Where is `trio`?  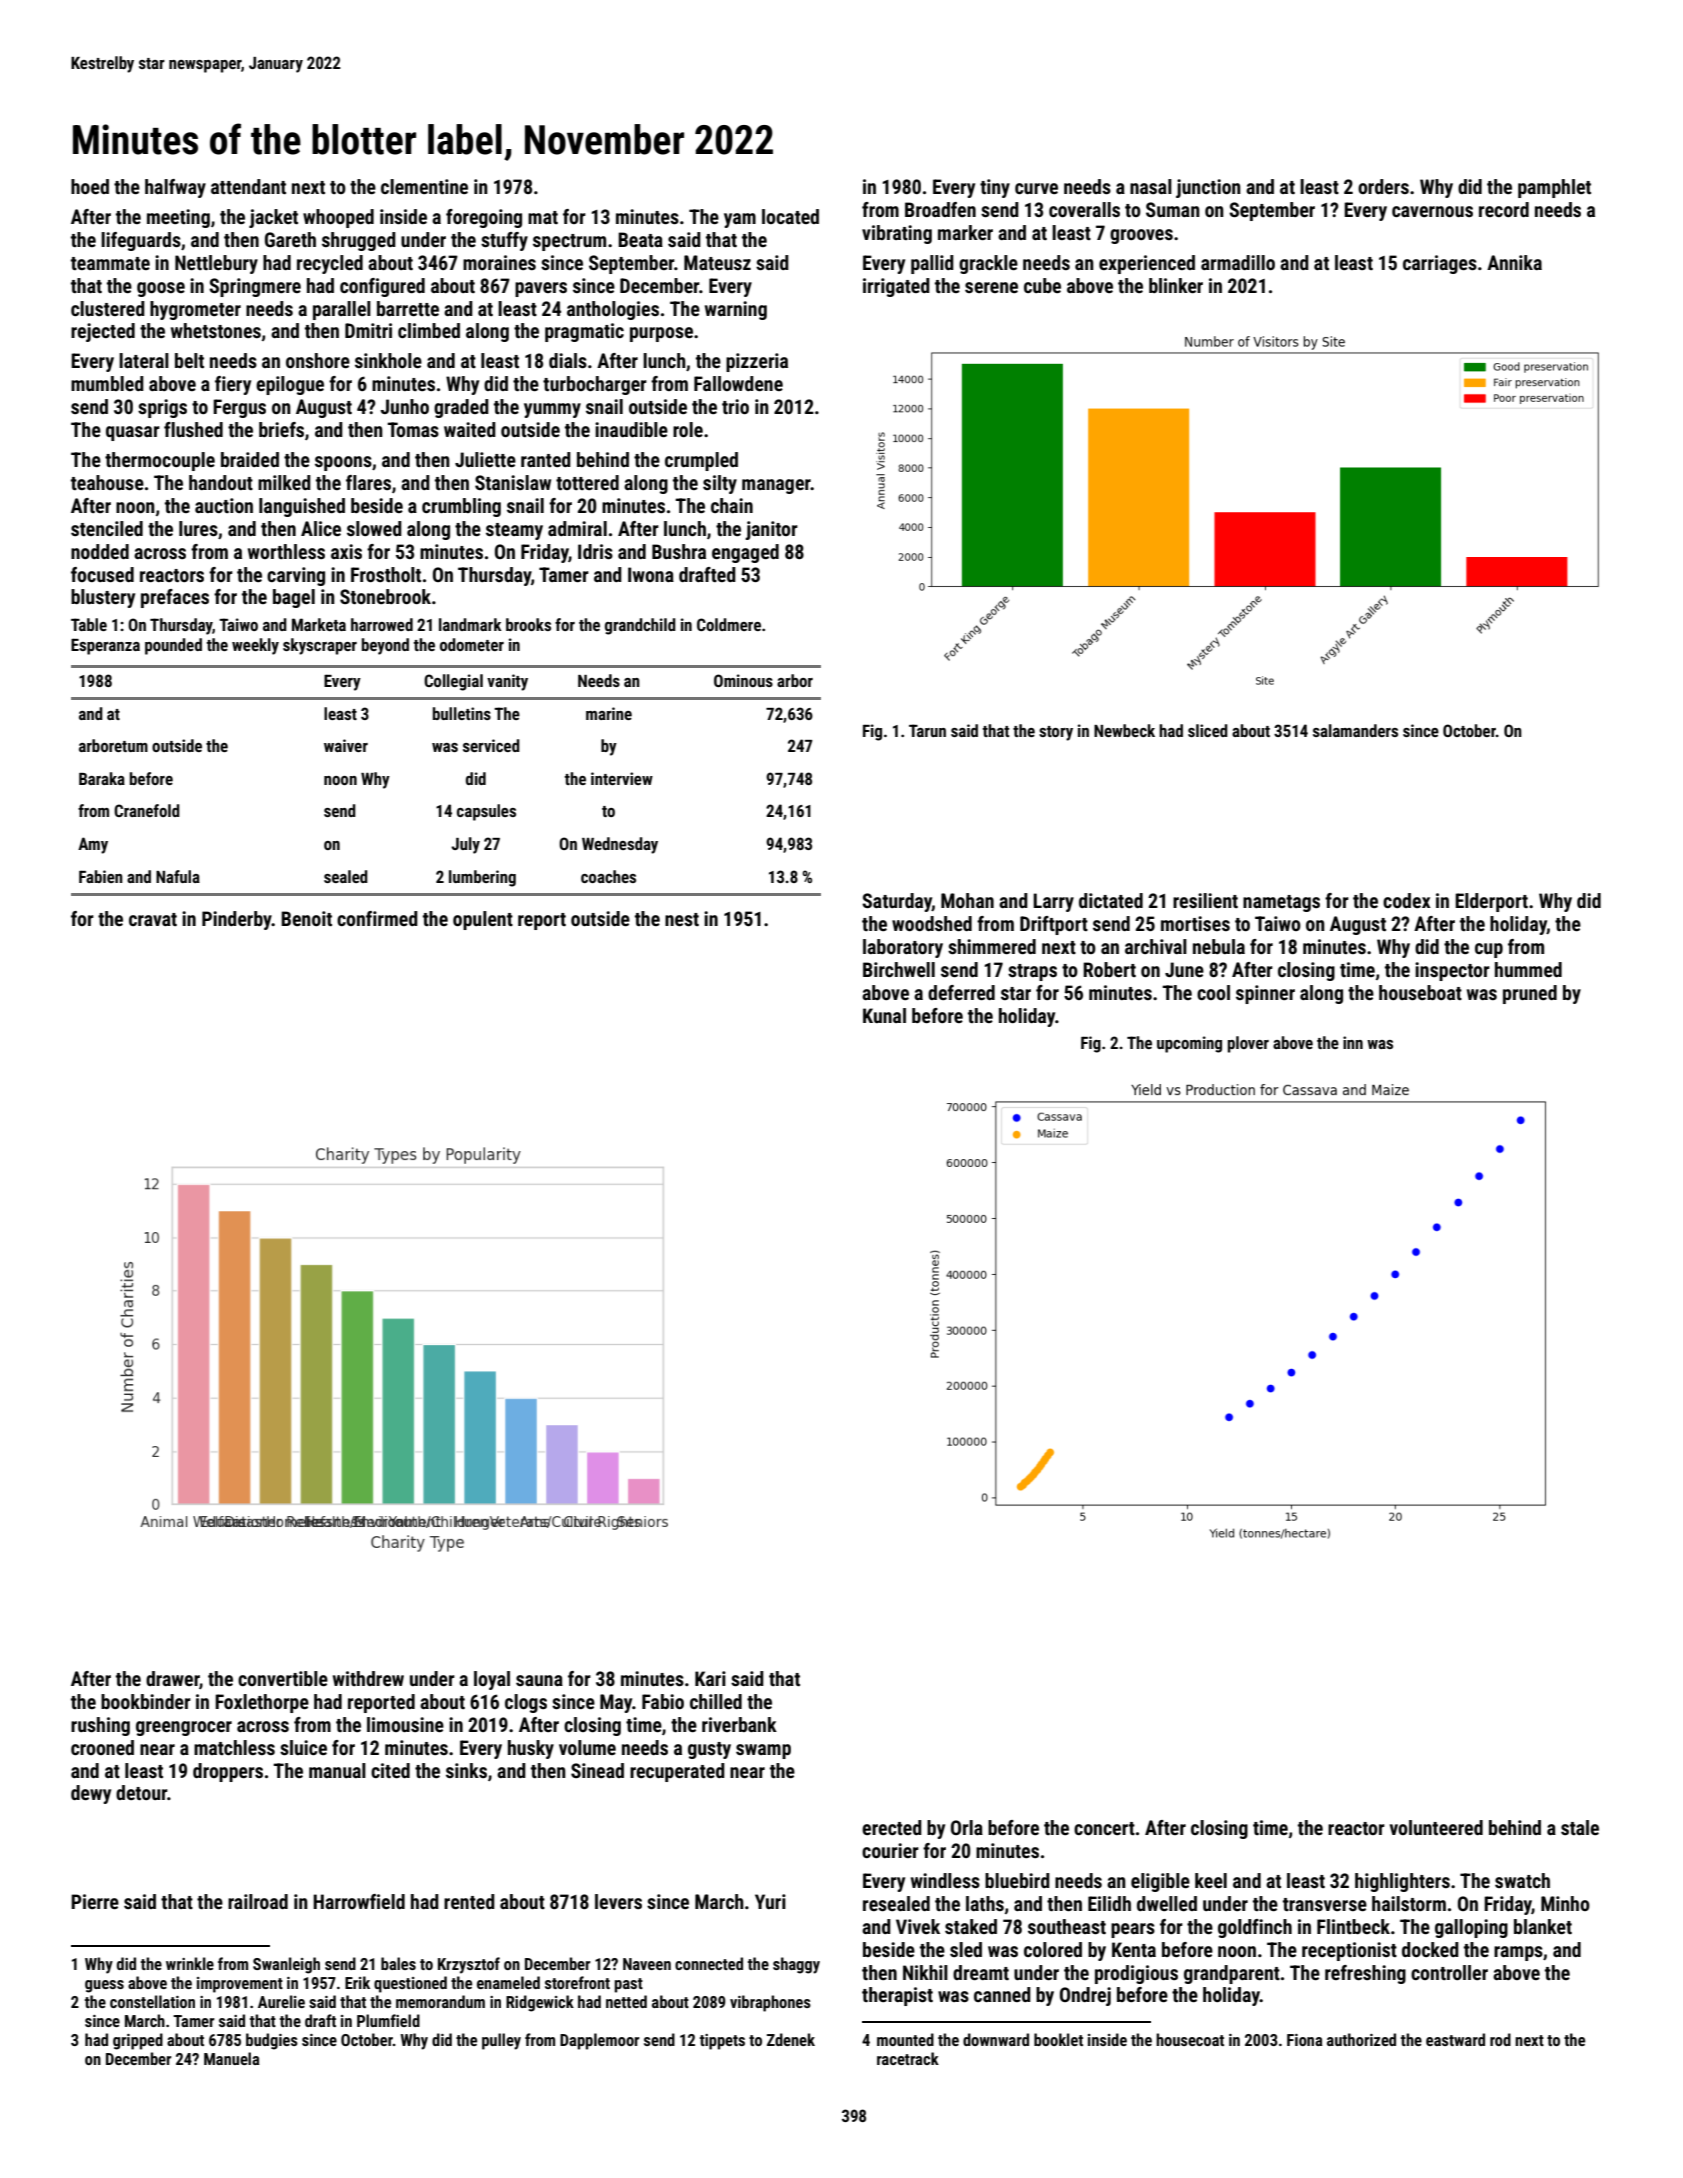 trio is located at coordinates (735, 406).
